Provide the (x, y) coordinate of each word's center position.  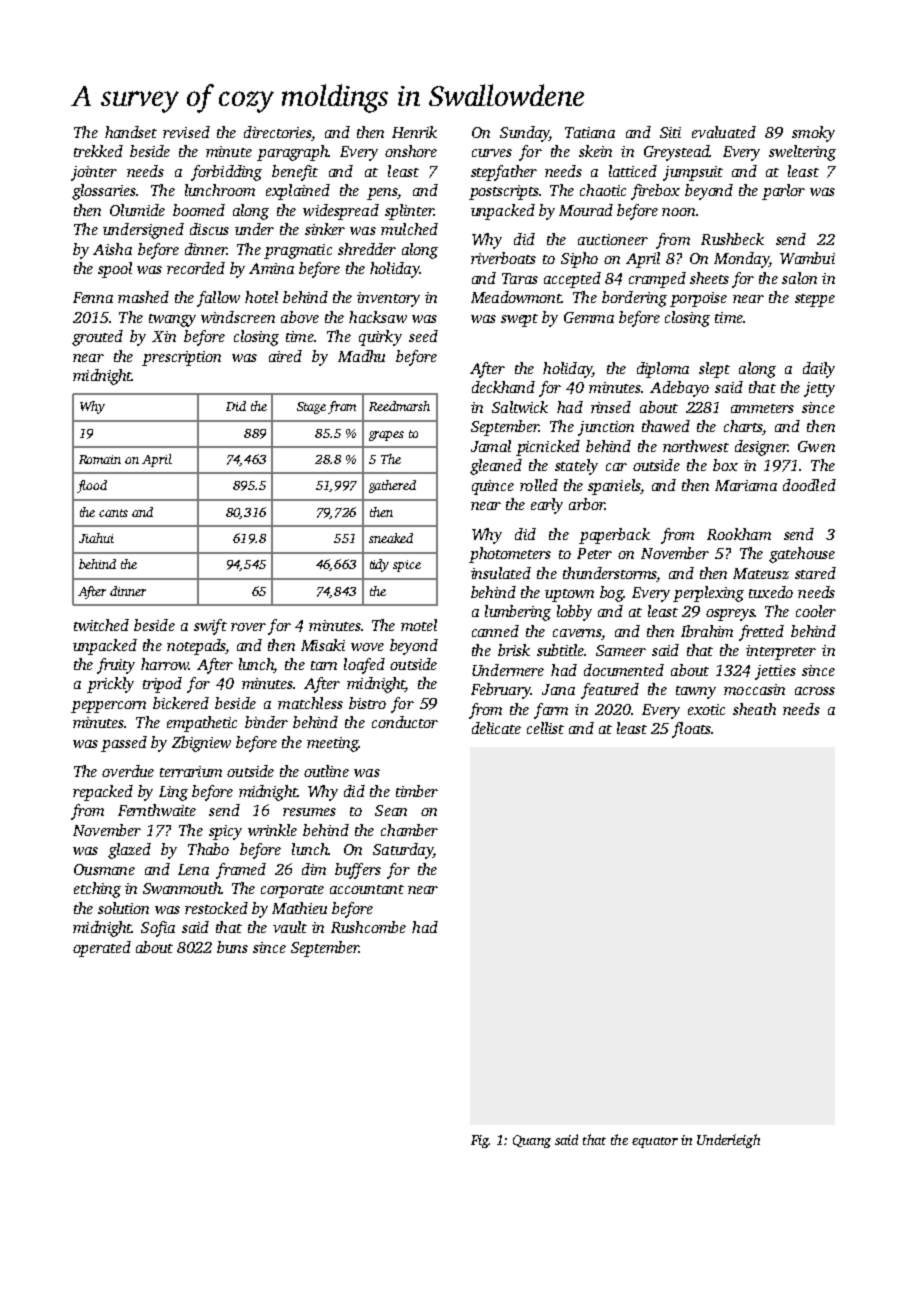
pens (382, 194)
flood (92, 486)
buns (232, 947)
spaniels (614, 487)
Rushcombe (368, 927)
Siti (670, 132)
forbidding (226, 173)
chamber (409, 830)
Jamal (491, 446)
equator (655, 1142)
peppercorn (108, 707)
